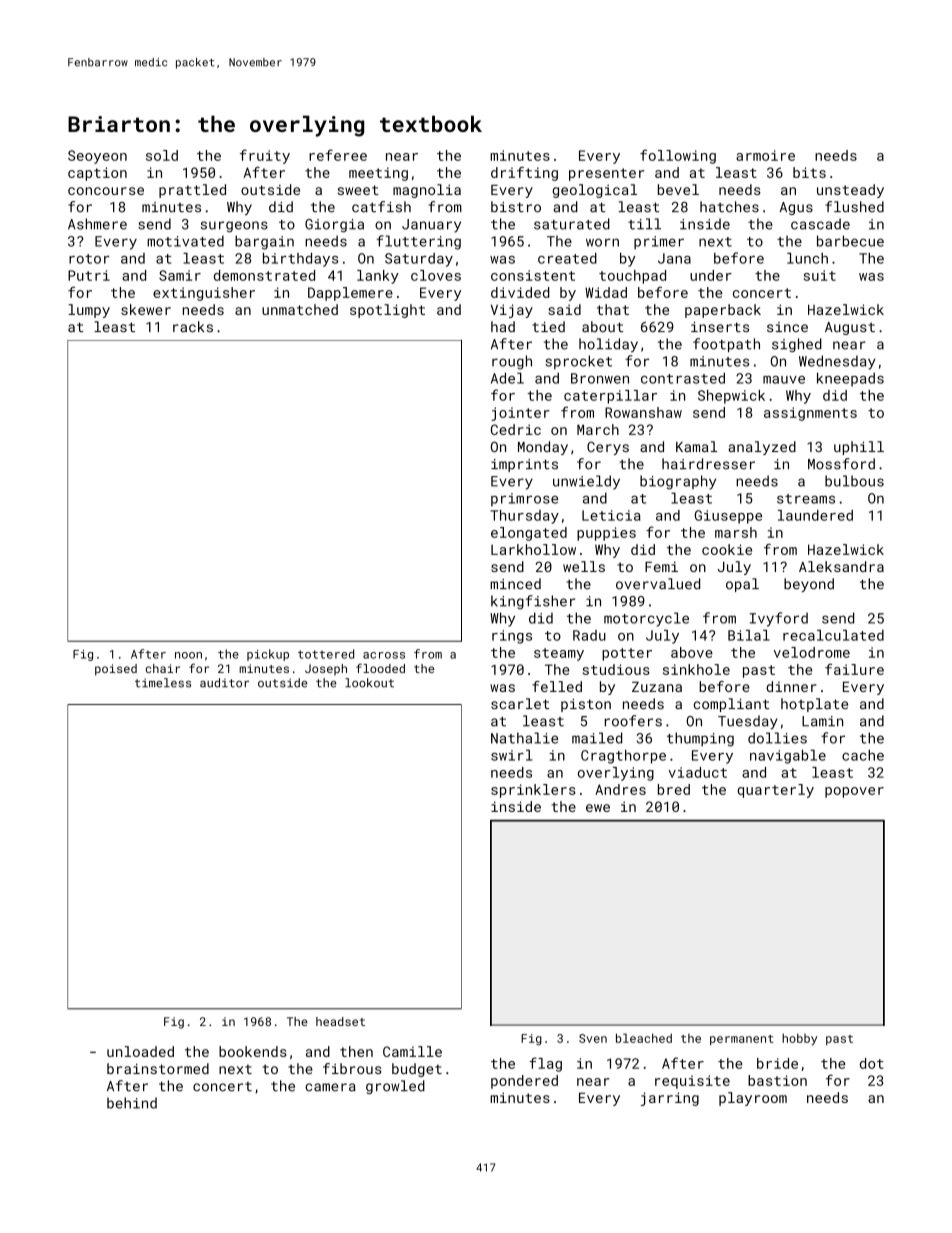 This screenshot has height=1233, width=952. Describe the element at coordinates (578, 362) in the screenshot. I see `sprocket` at that location.
